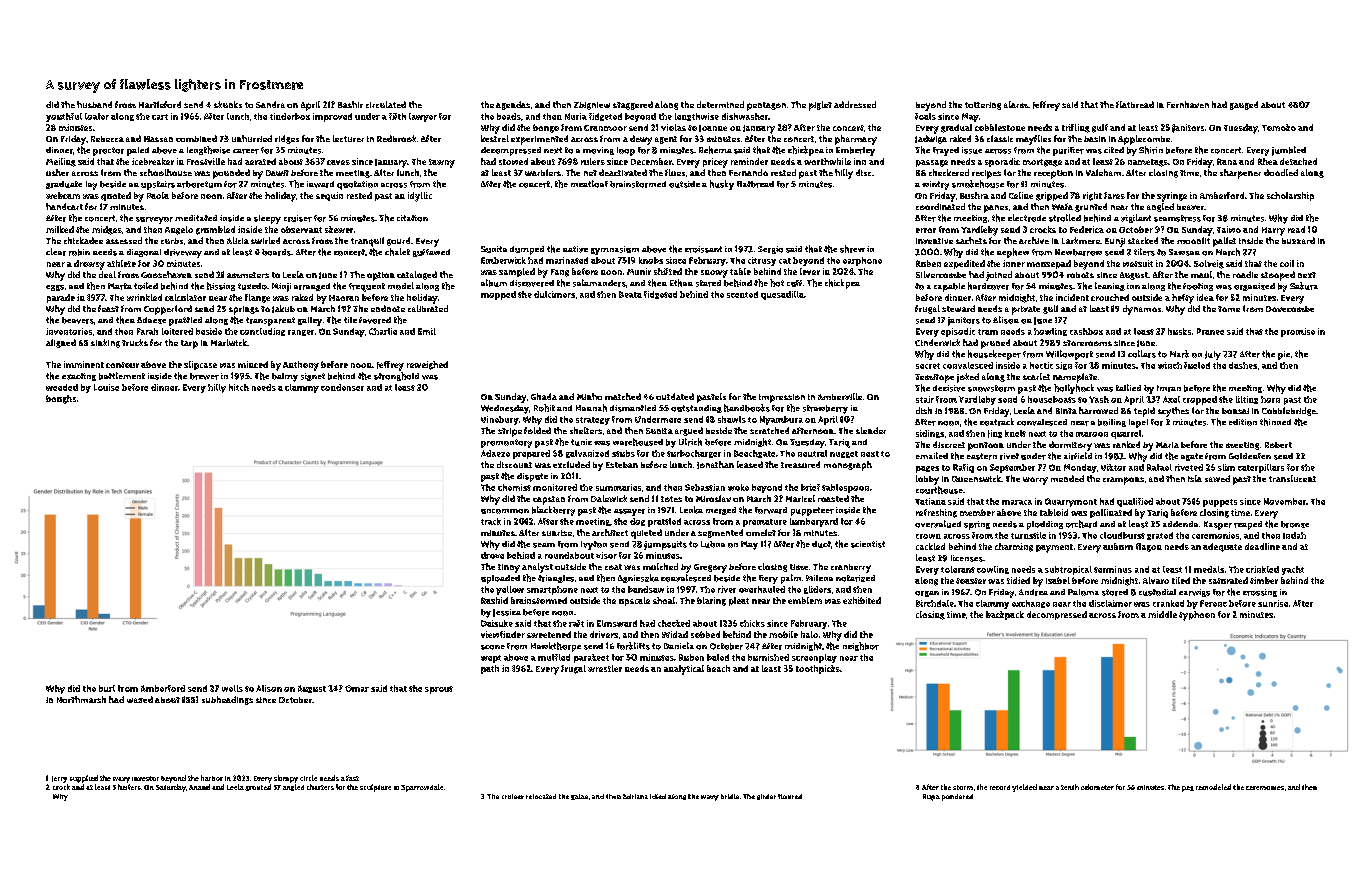  I want to click on stowed, so click(513, 161).
